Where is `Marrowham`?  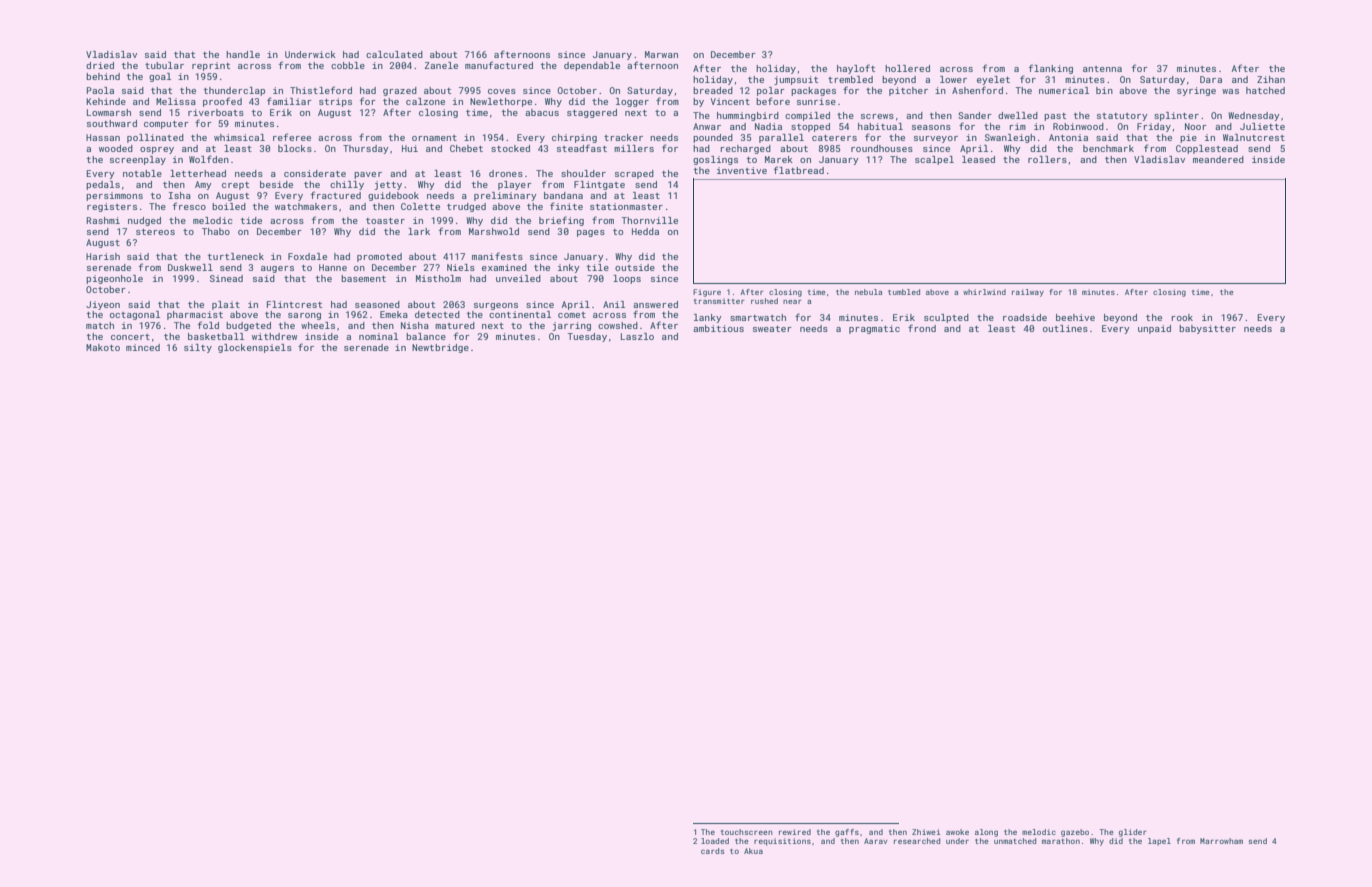 Marrowham is located at coordinates (1221, 841).
